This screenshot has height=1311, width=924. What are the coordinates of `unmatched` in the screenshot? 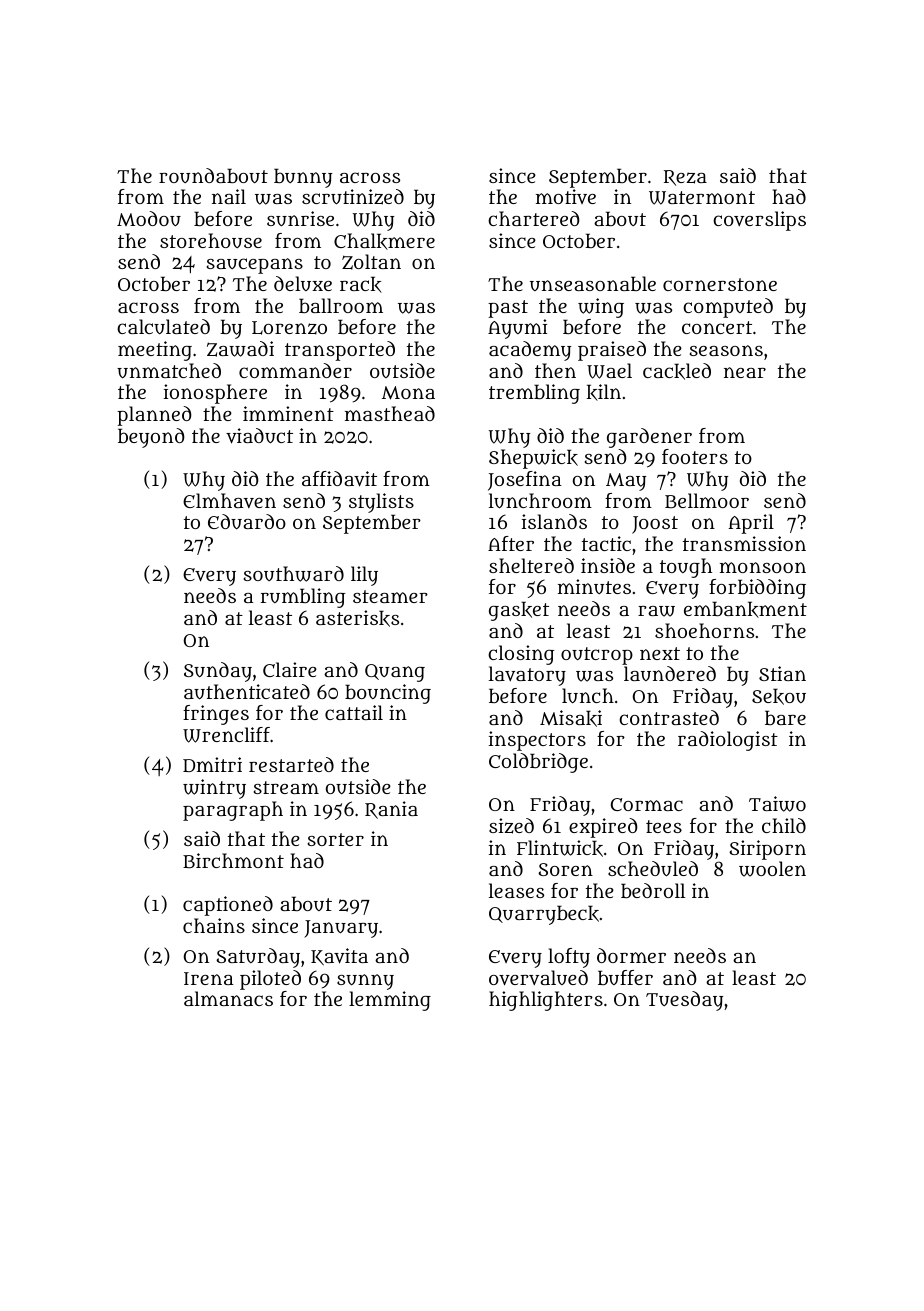 It's located at (169, 371).
